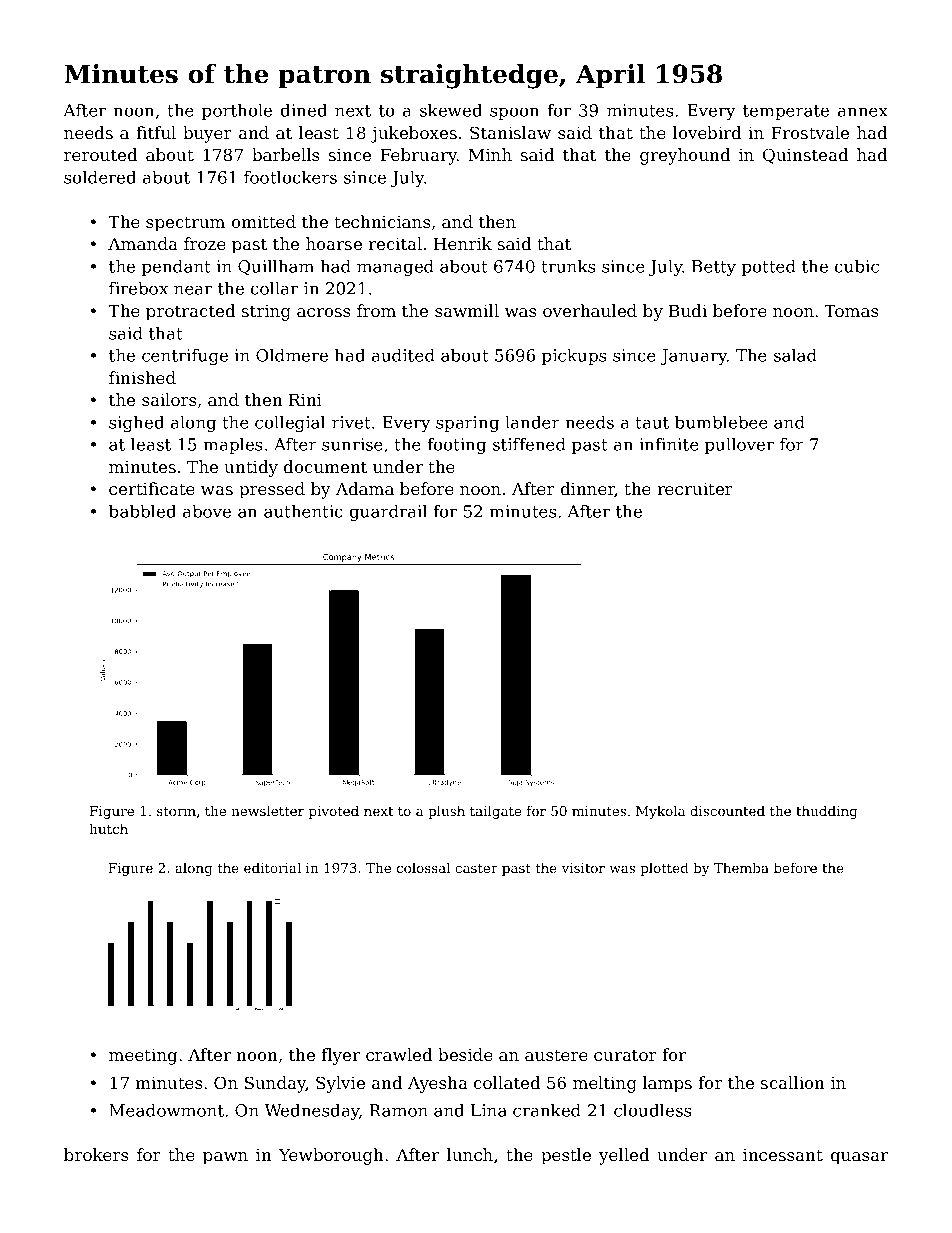 Image resolution: width=952 pixels, height=1233 pixels. What do you see at coordinates (859, 1158) in the screenshot?
I see `quasar` at bounding box center [859, 1158].
